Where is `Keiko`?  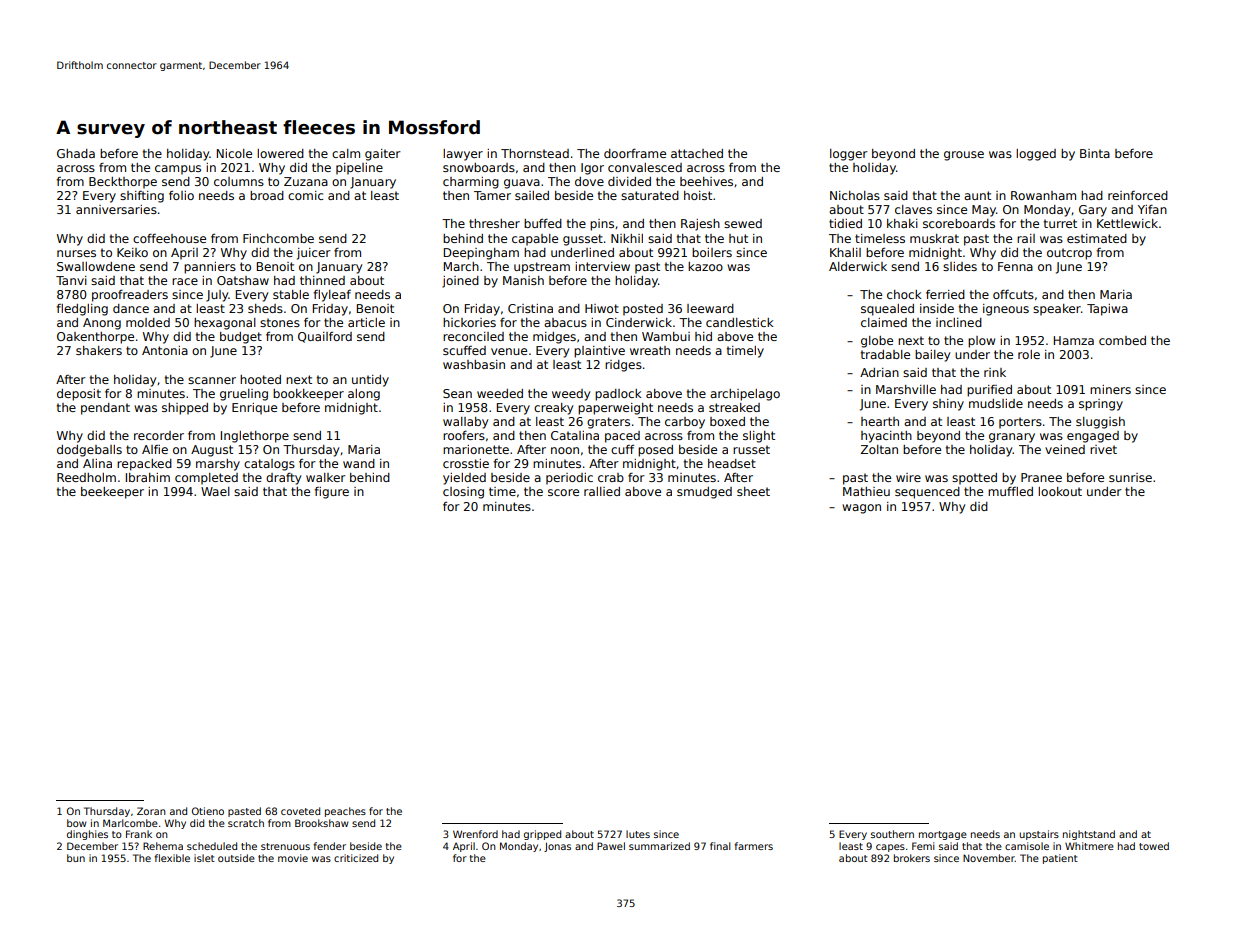 Keiko is located at coordinates (132, 252).
